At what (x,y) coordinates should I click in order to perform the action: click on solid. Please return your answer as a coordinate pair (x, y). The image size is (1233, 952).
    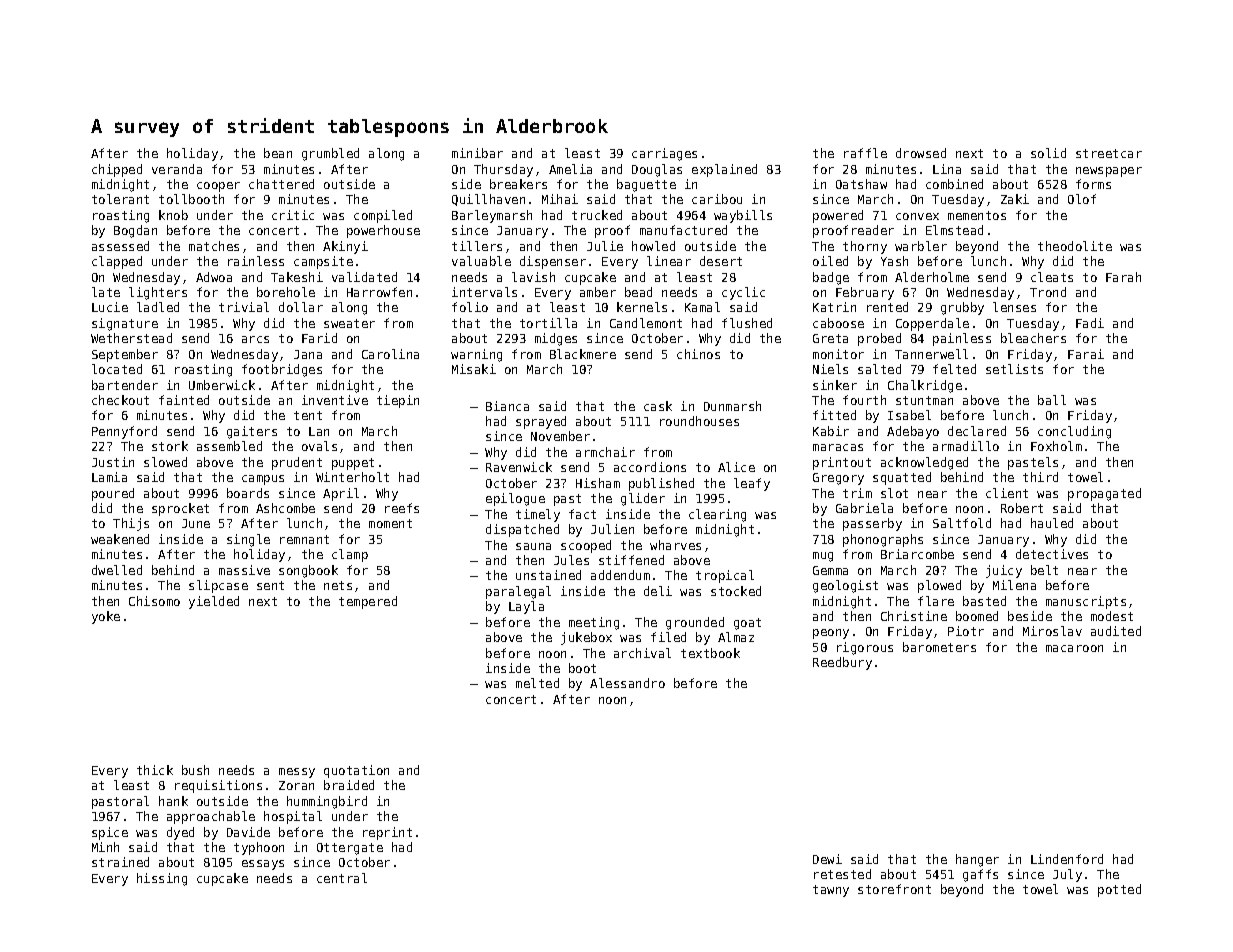
    Looking at the image, I should click on (1048, 153).
